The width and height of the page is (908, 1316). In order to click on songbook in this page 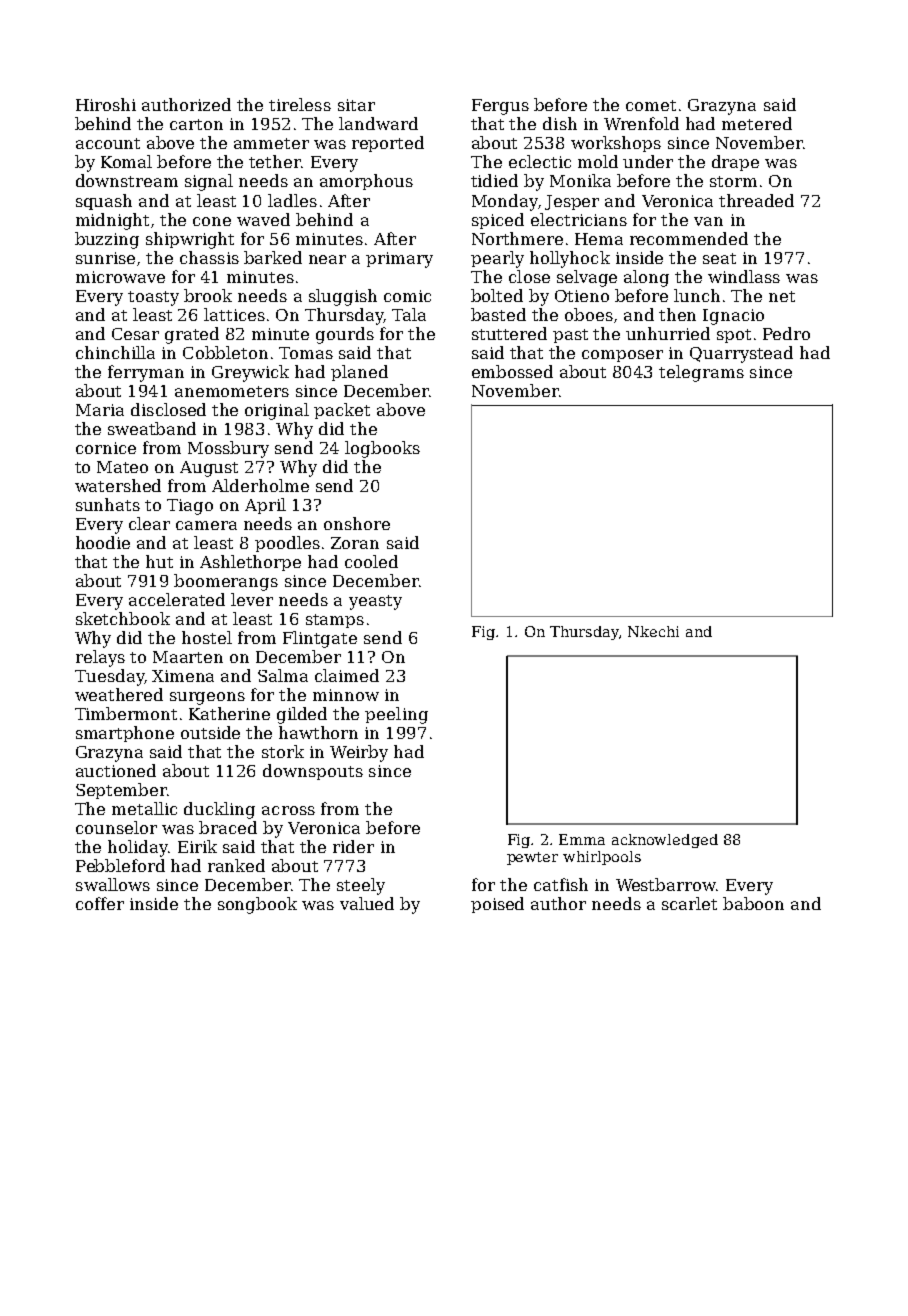, I will do `click(257, 905)`.
